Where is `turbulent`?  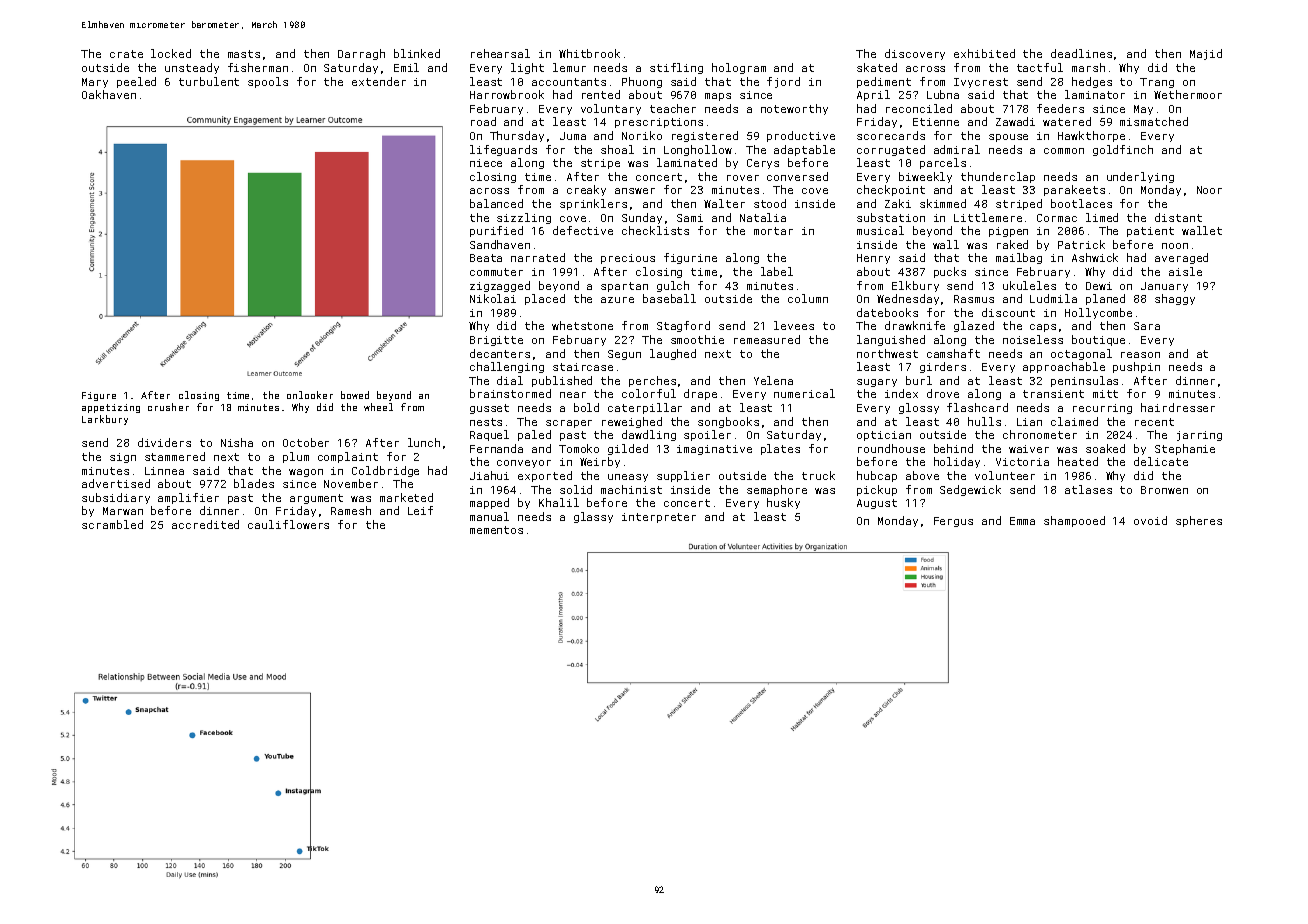 turbulent is located at coordinates (209, 81).
